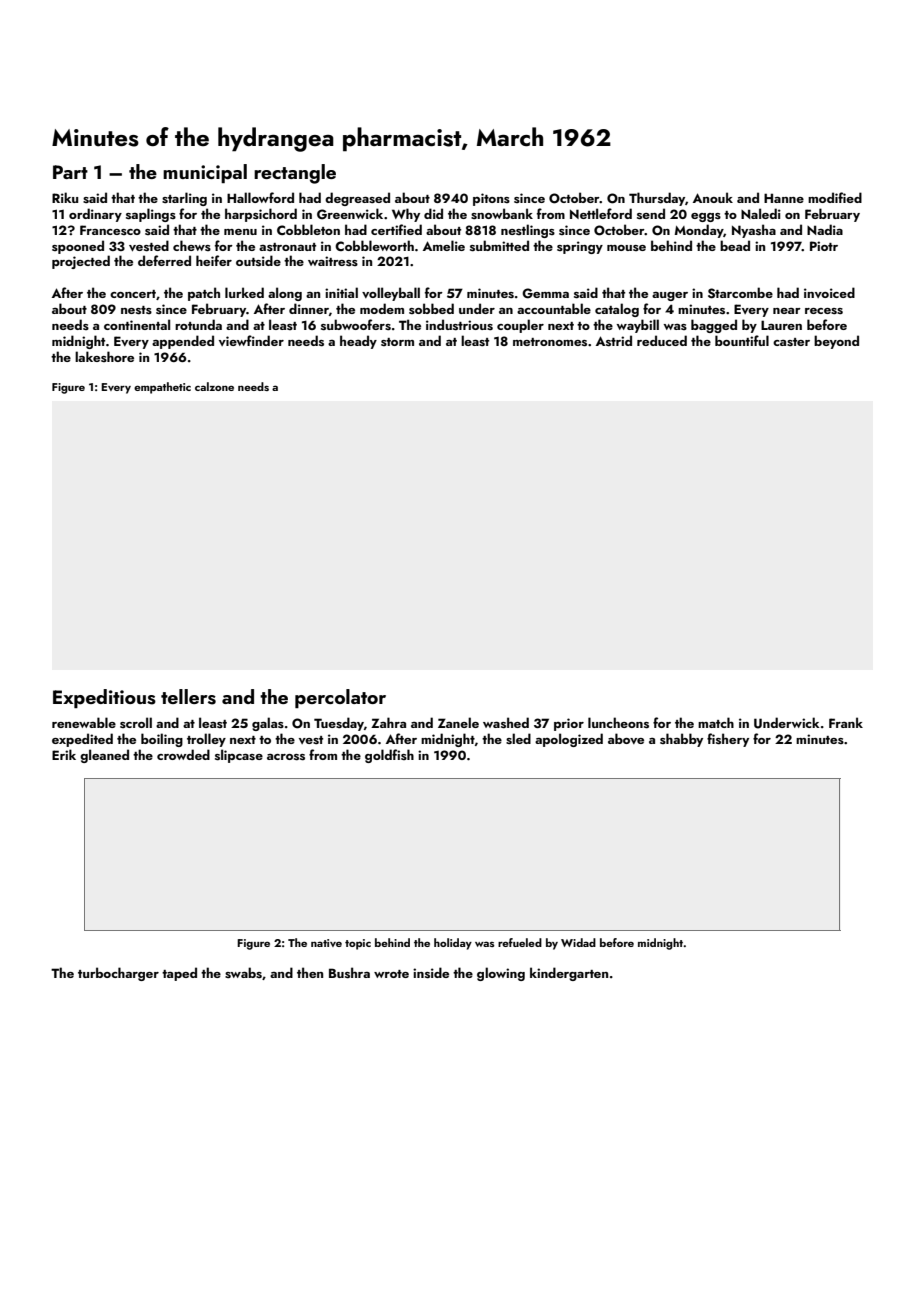  I want to click on prior, so click(569, 724).
